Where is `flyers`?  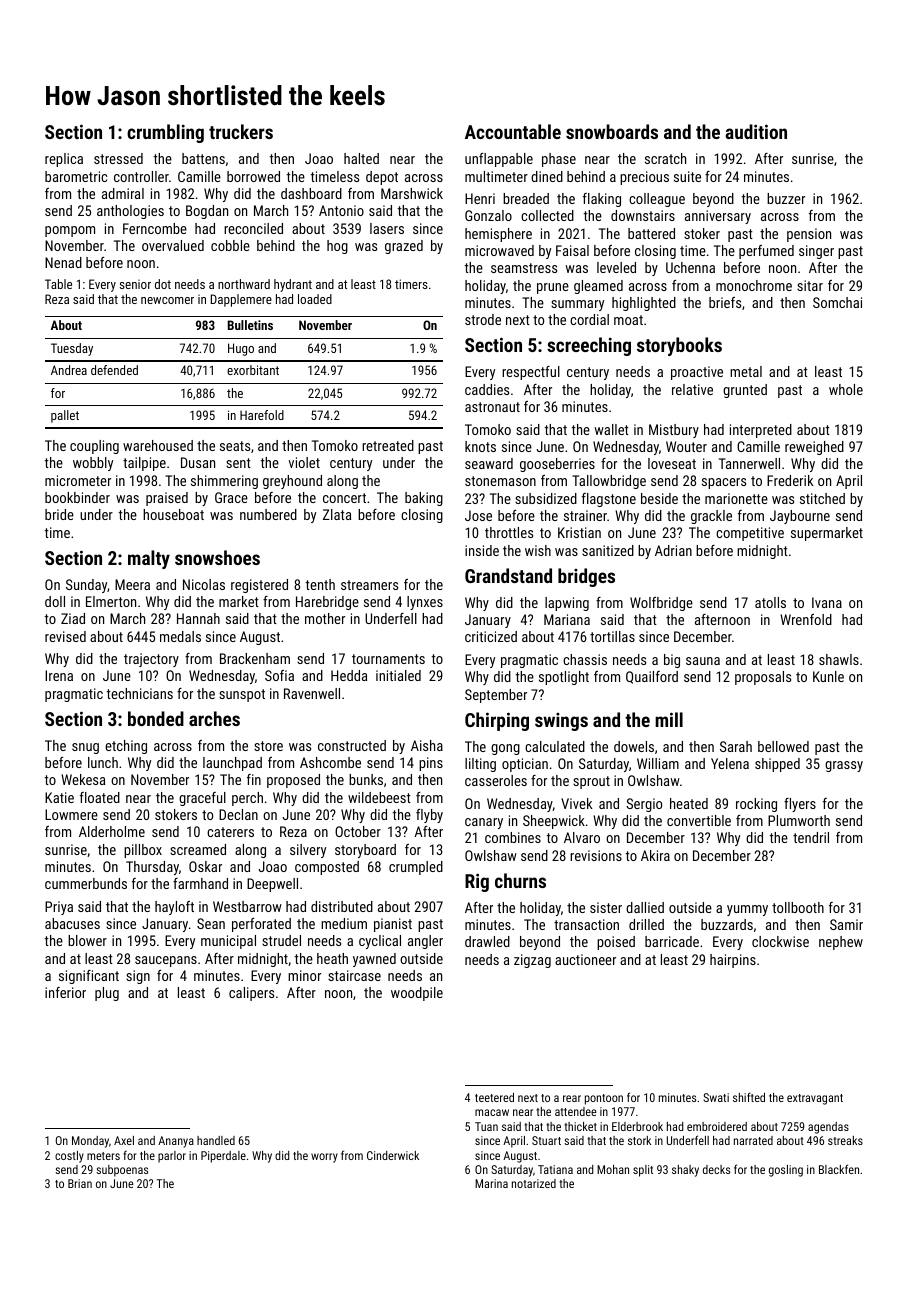
flyers is located at coordinates (800, 805).
